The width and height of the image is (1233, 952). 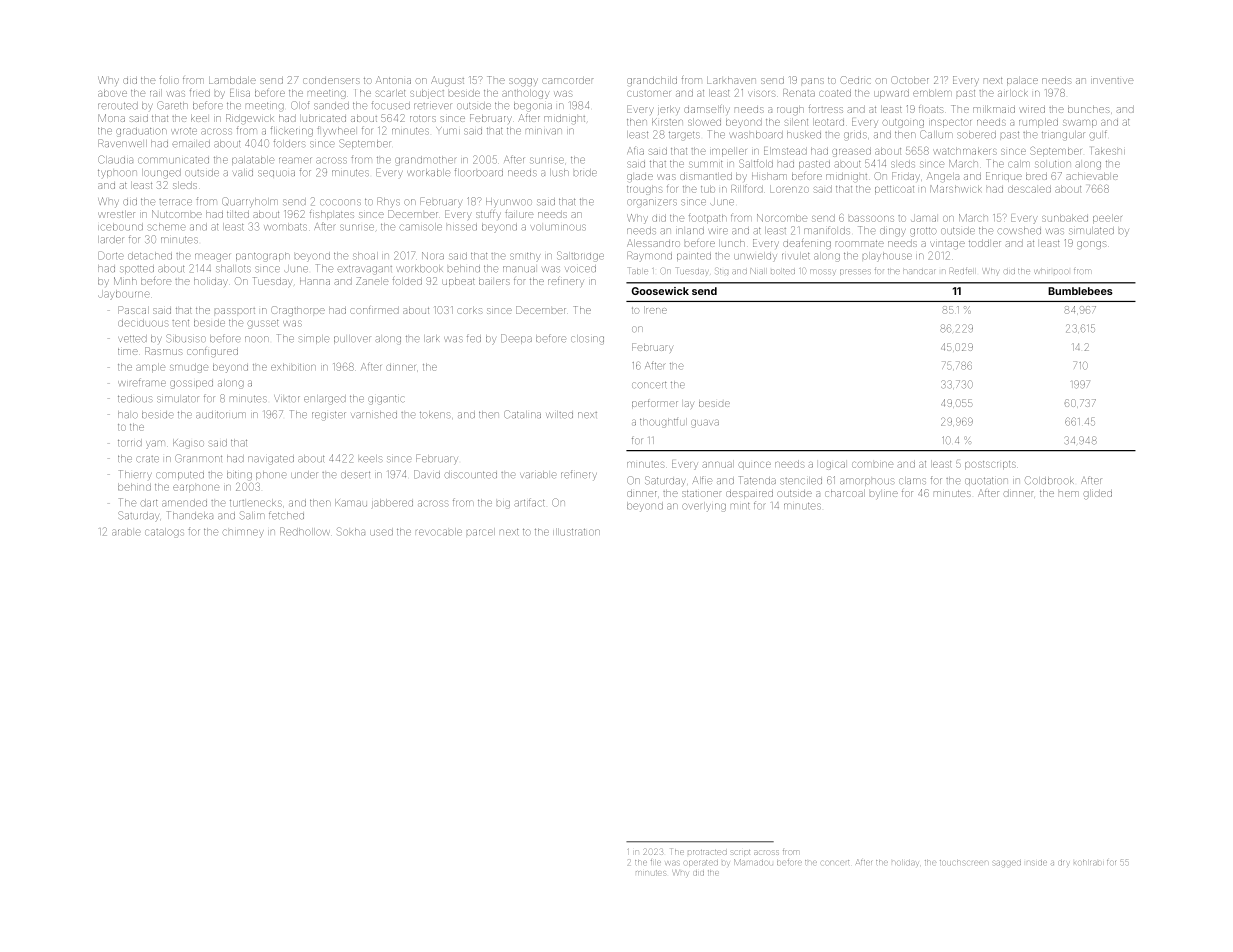 What do you see at coordinates (293, 367) in the image?
I see `exhibition` at bounding box center [293, 367].
